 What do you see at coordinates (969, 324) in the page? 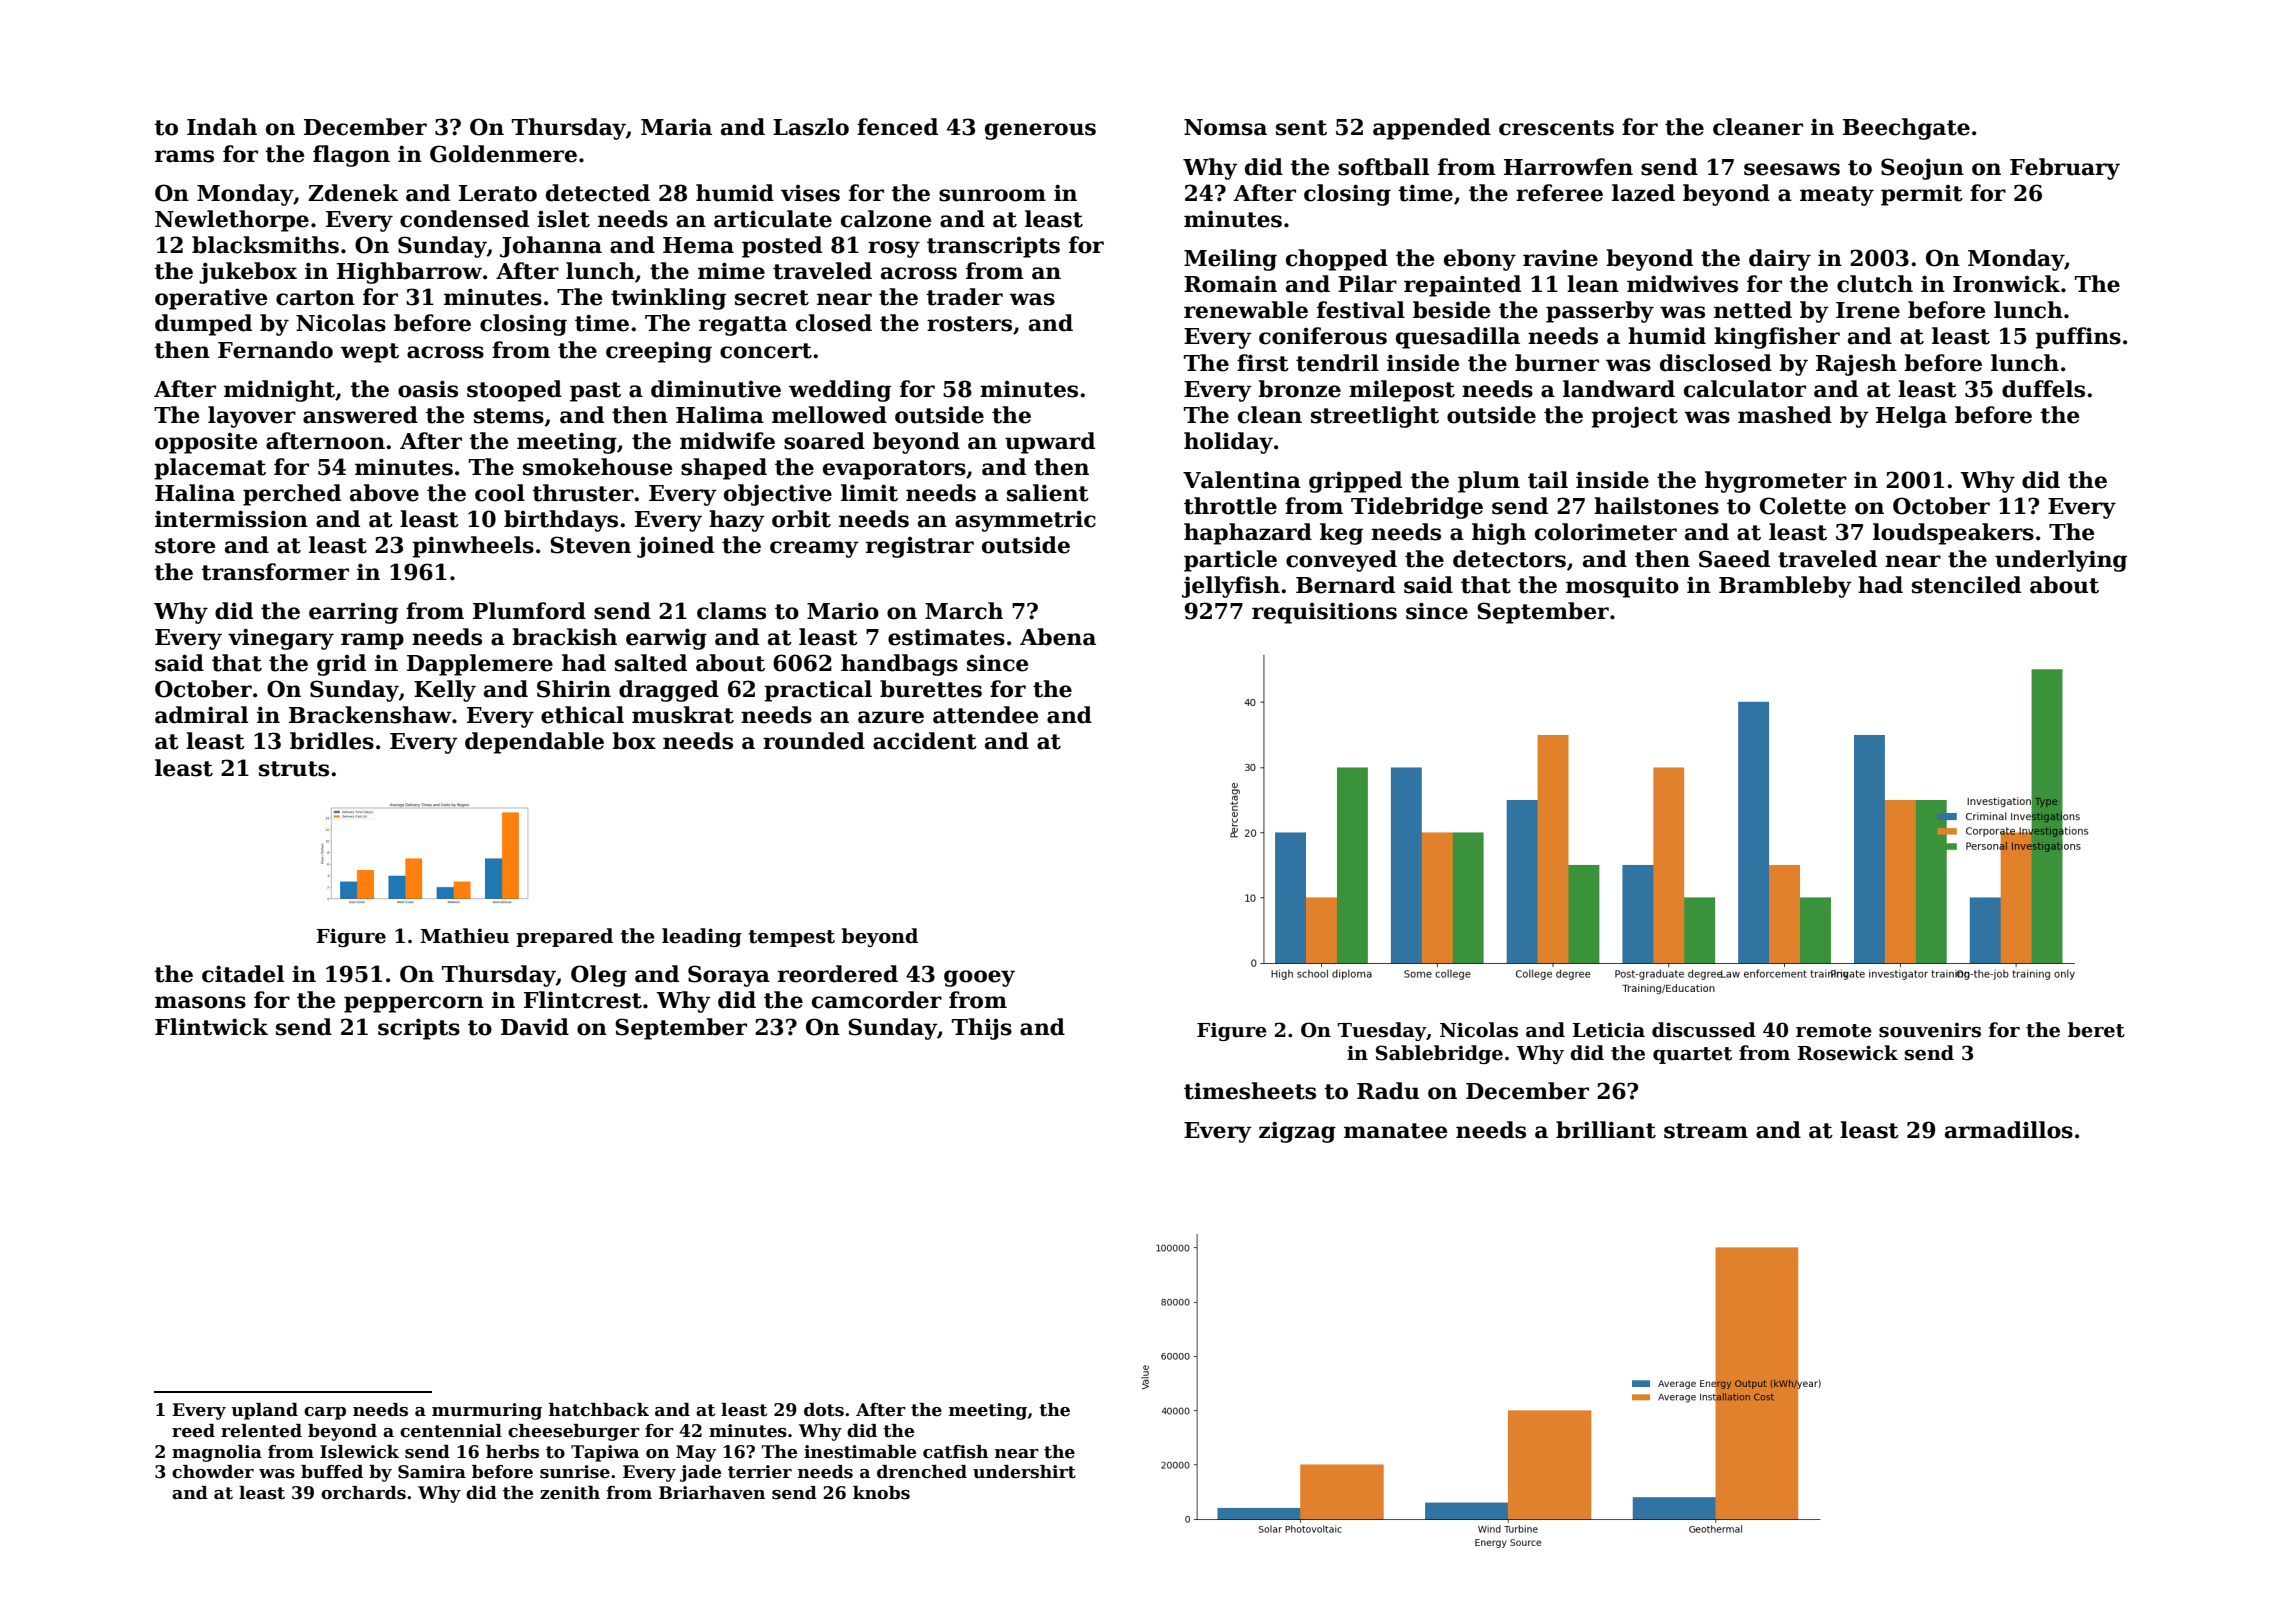
I see `rosters` at bounding box center [969, 324].
